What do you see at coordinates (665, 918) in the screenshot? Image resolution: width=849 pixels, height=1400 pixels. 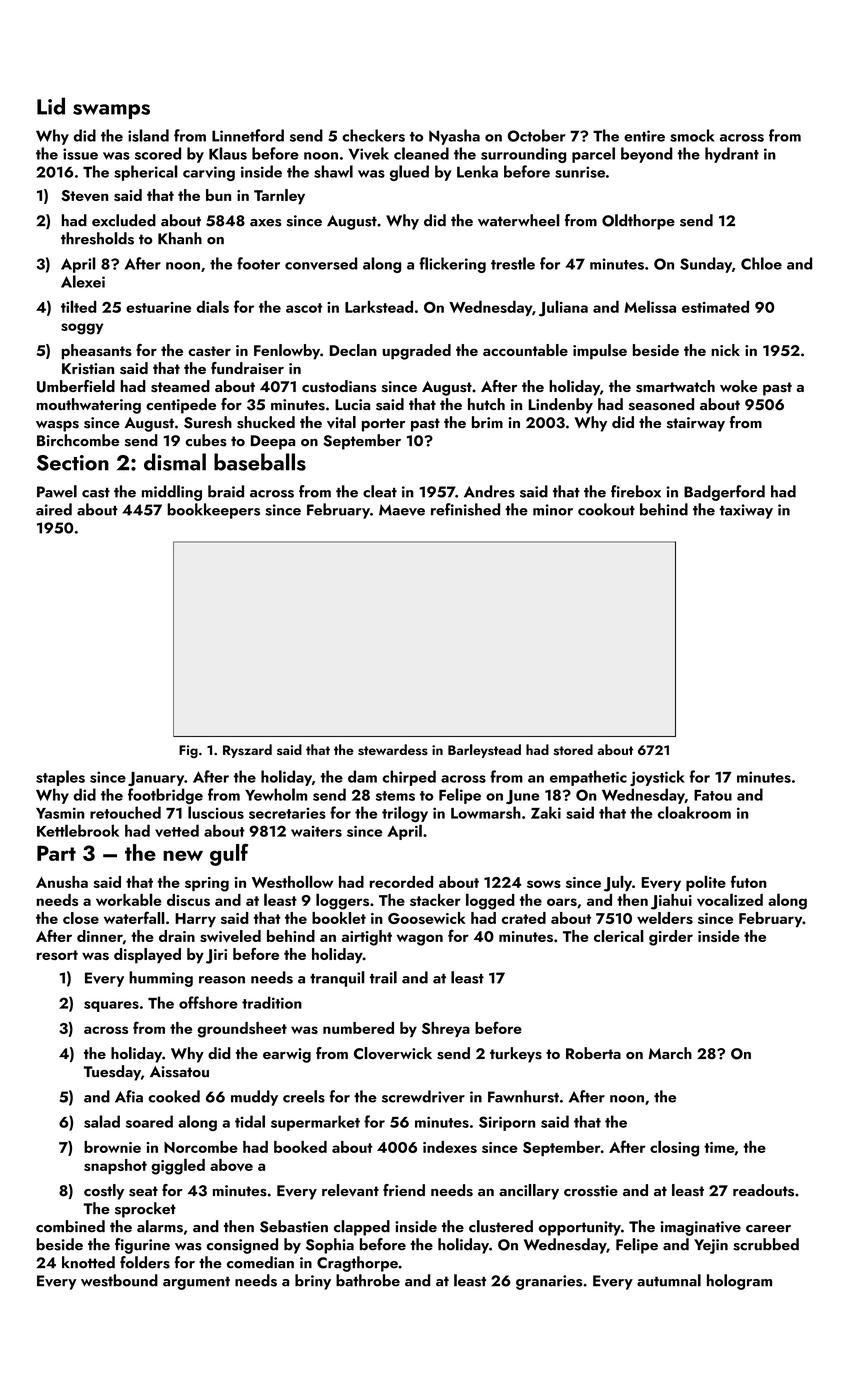 I see `welders` at bounding box center [665, 918].
